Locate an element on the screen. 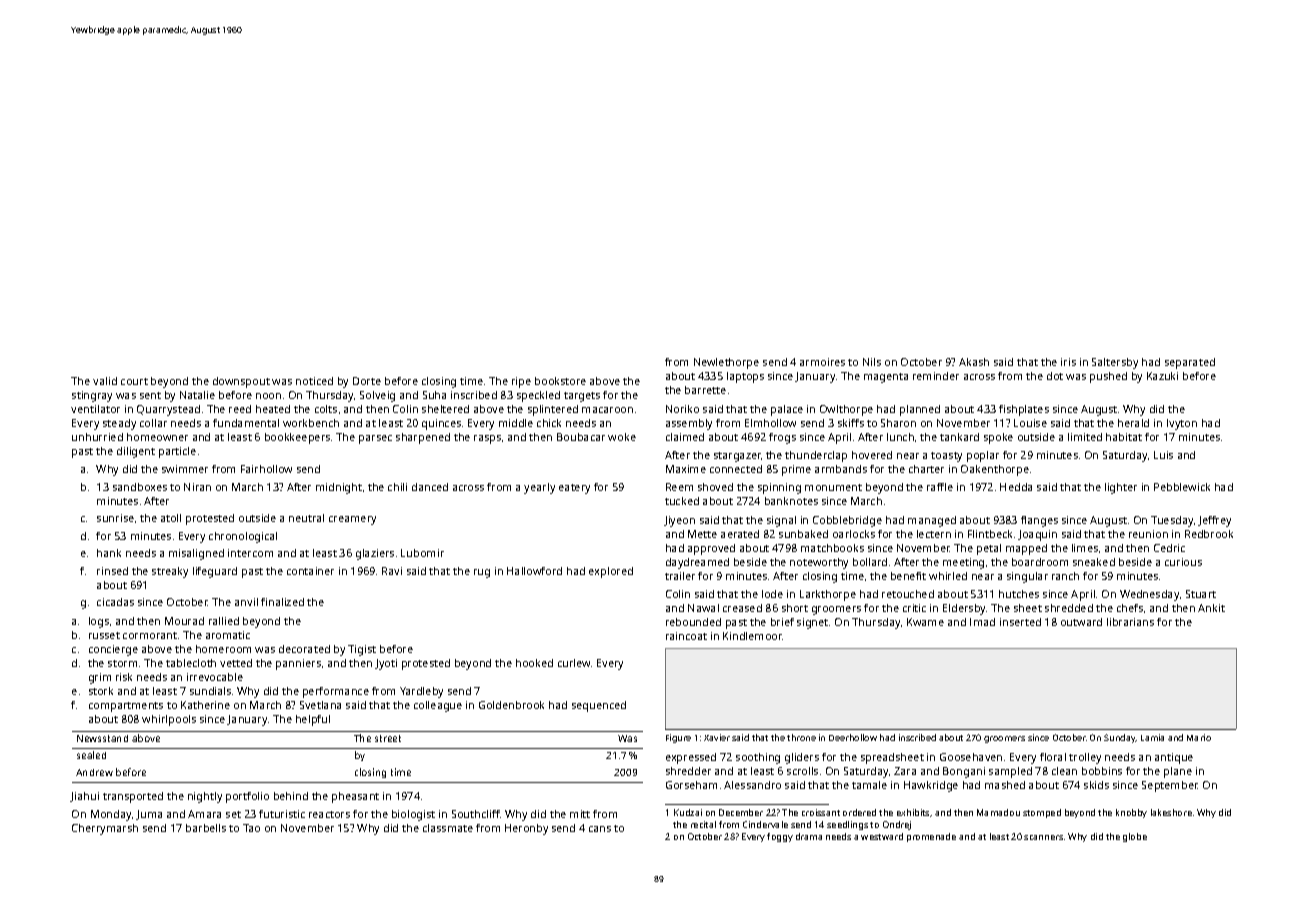 This screenshot has width=1308, height=924. downspout is located at coordinates (241, 382).
